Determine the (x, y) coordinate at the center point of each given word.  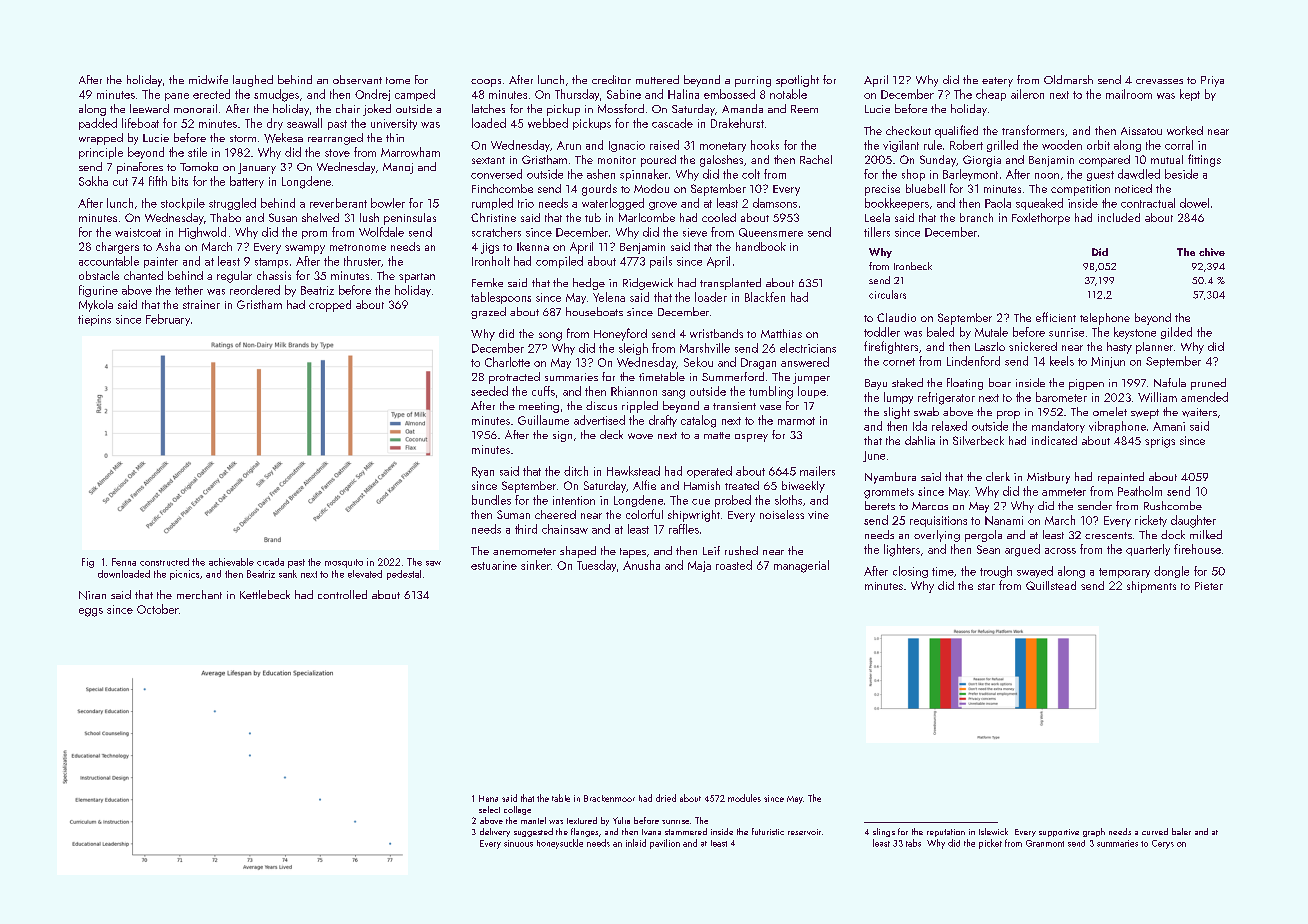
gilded (1176, 333)
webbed (548, 123)
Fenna (124, 562)
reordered (255, 290)
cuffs (543, 391)
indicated (1054, 440)
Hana (488, 798)
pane (177, 97)
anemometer (524, 551)
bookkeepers (897, 204)
